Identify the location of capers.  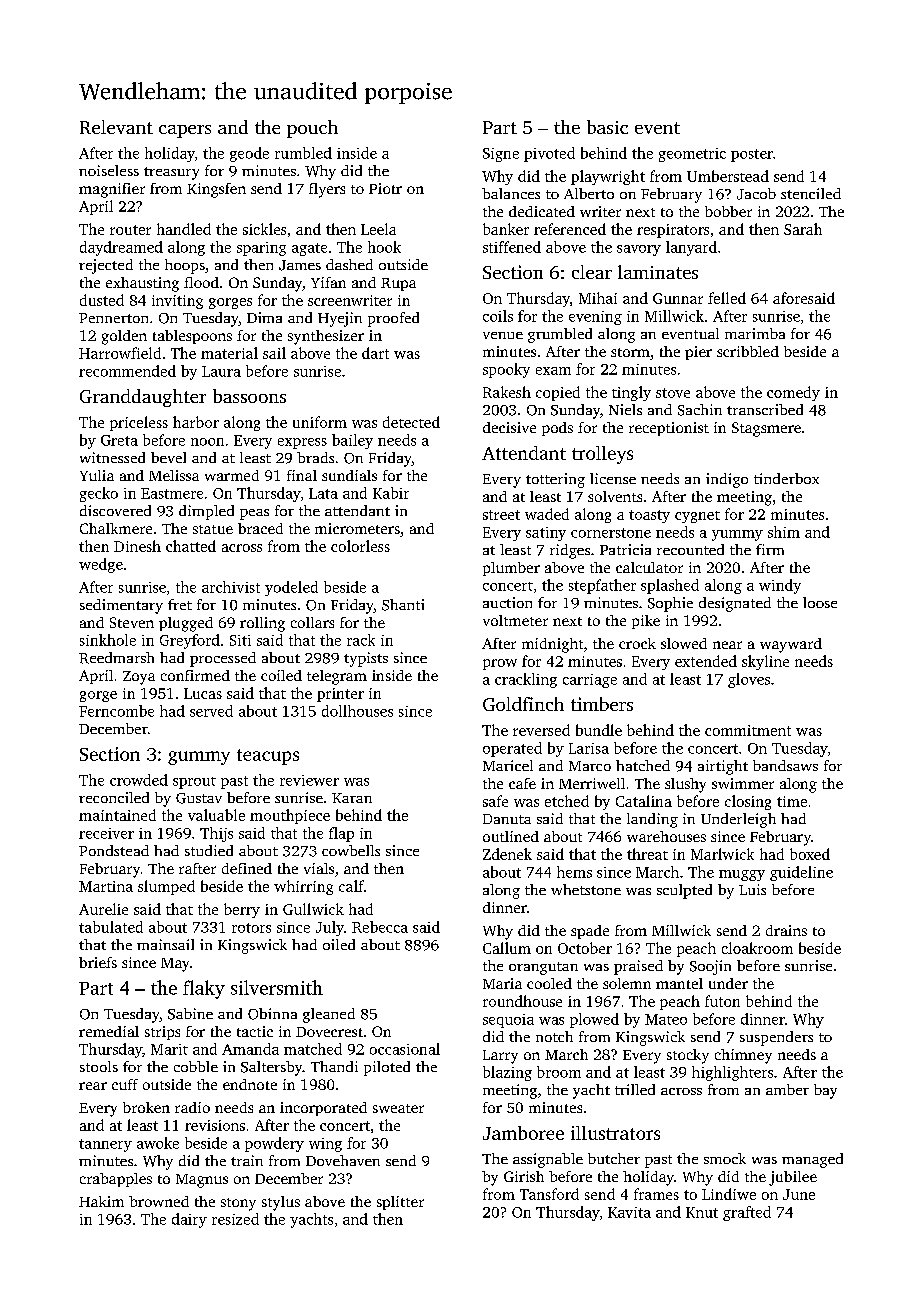
(185, 131).
